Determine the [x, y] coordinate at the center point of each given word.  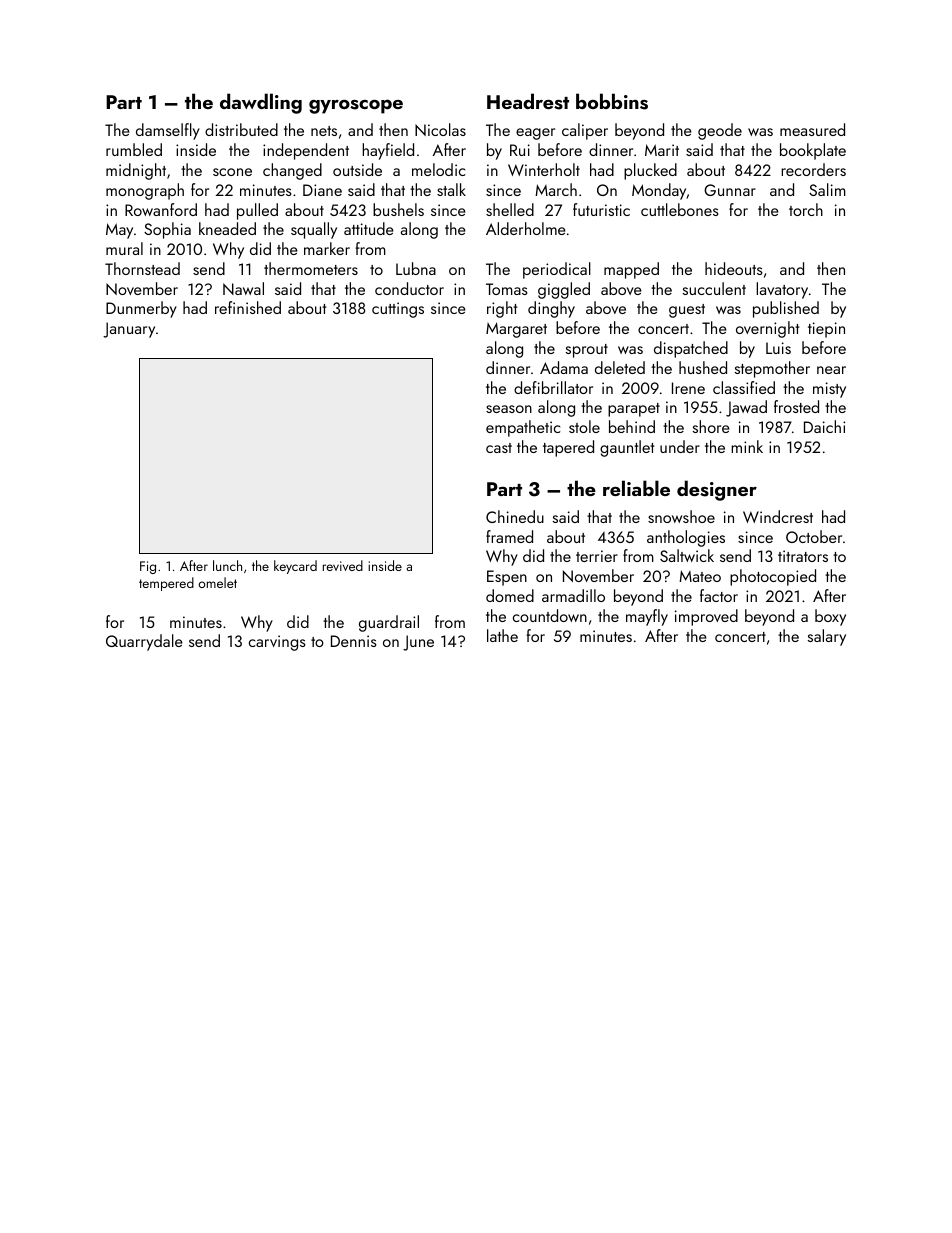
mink [747, 446]
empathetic [523, 428]
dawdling [261, 103]
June [418, 643]
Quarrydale [144, 642]
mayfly [647, 617]
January [129, 330]
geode [720, 131]
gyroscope [356, 106]
